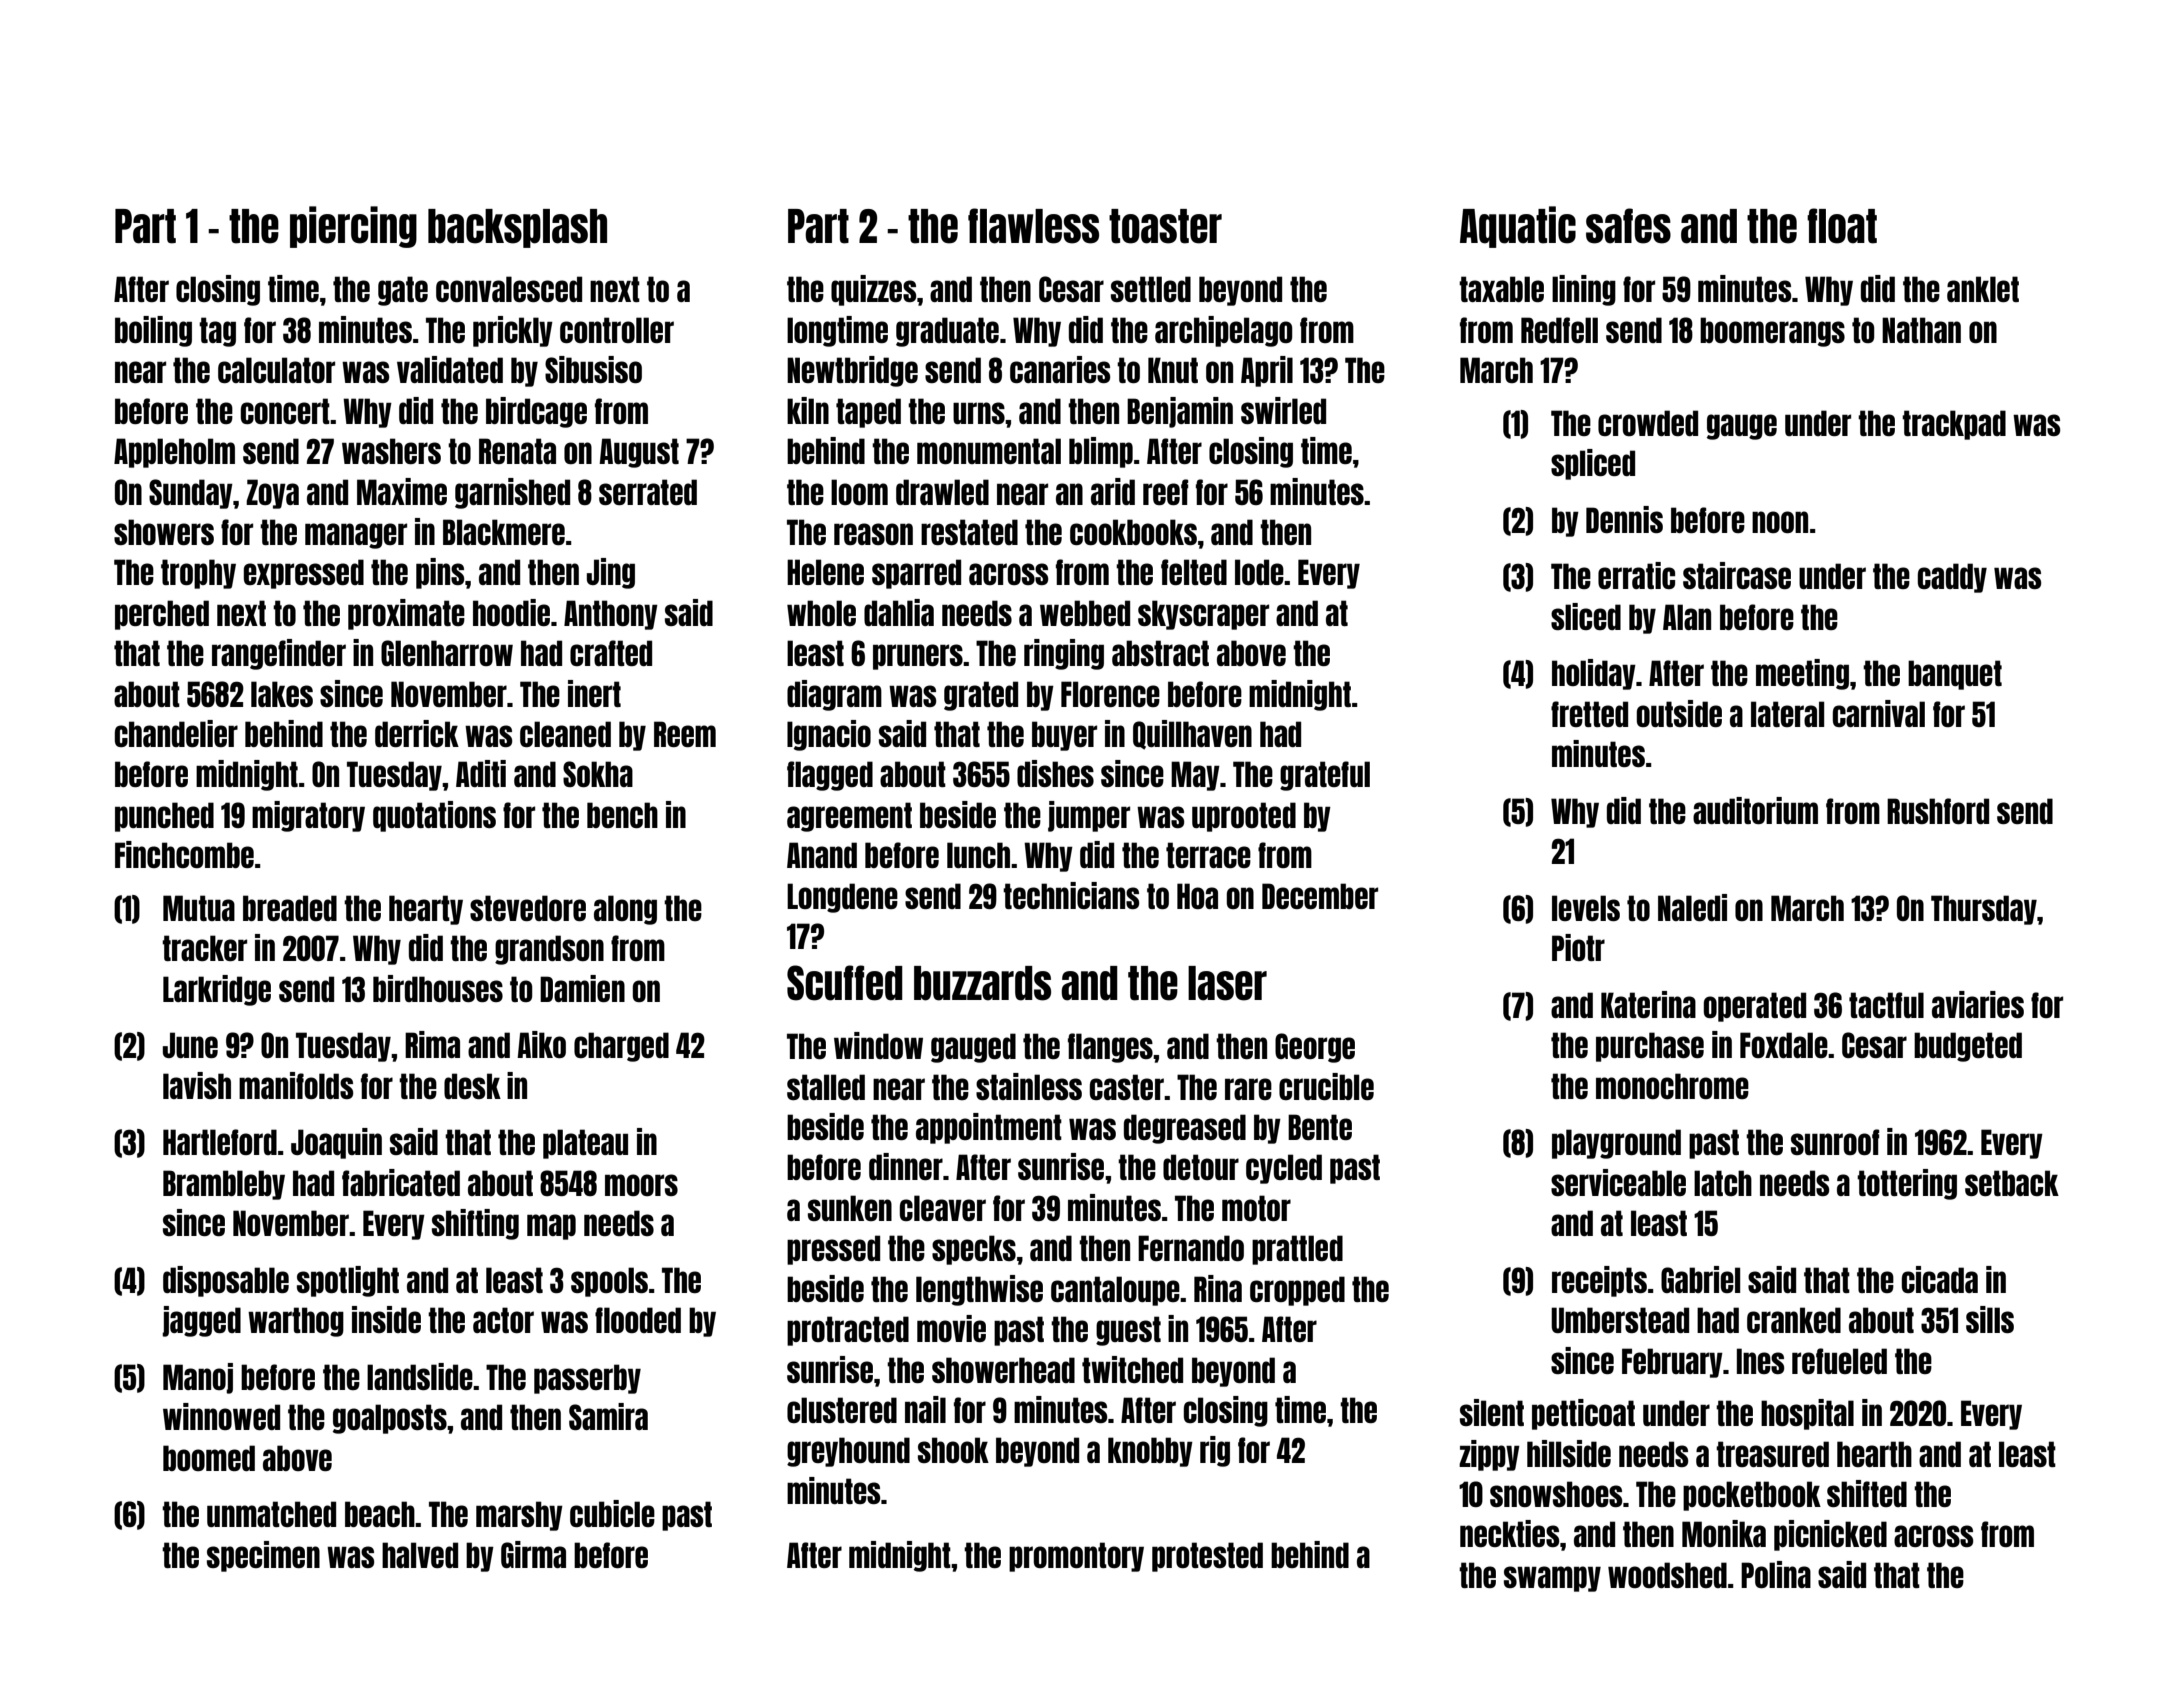 The image size is (2178, 1683). What do you see at coordinates (1283, 410) in the document?
I see `swirled` at bounding box center [1283, 410].
